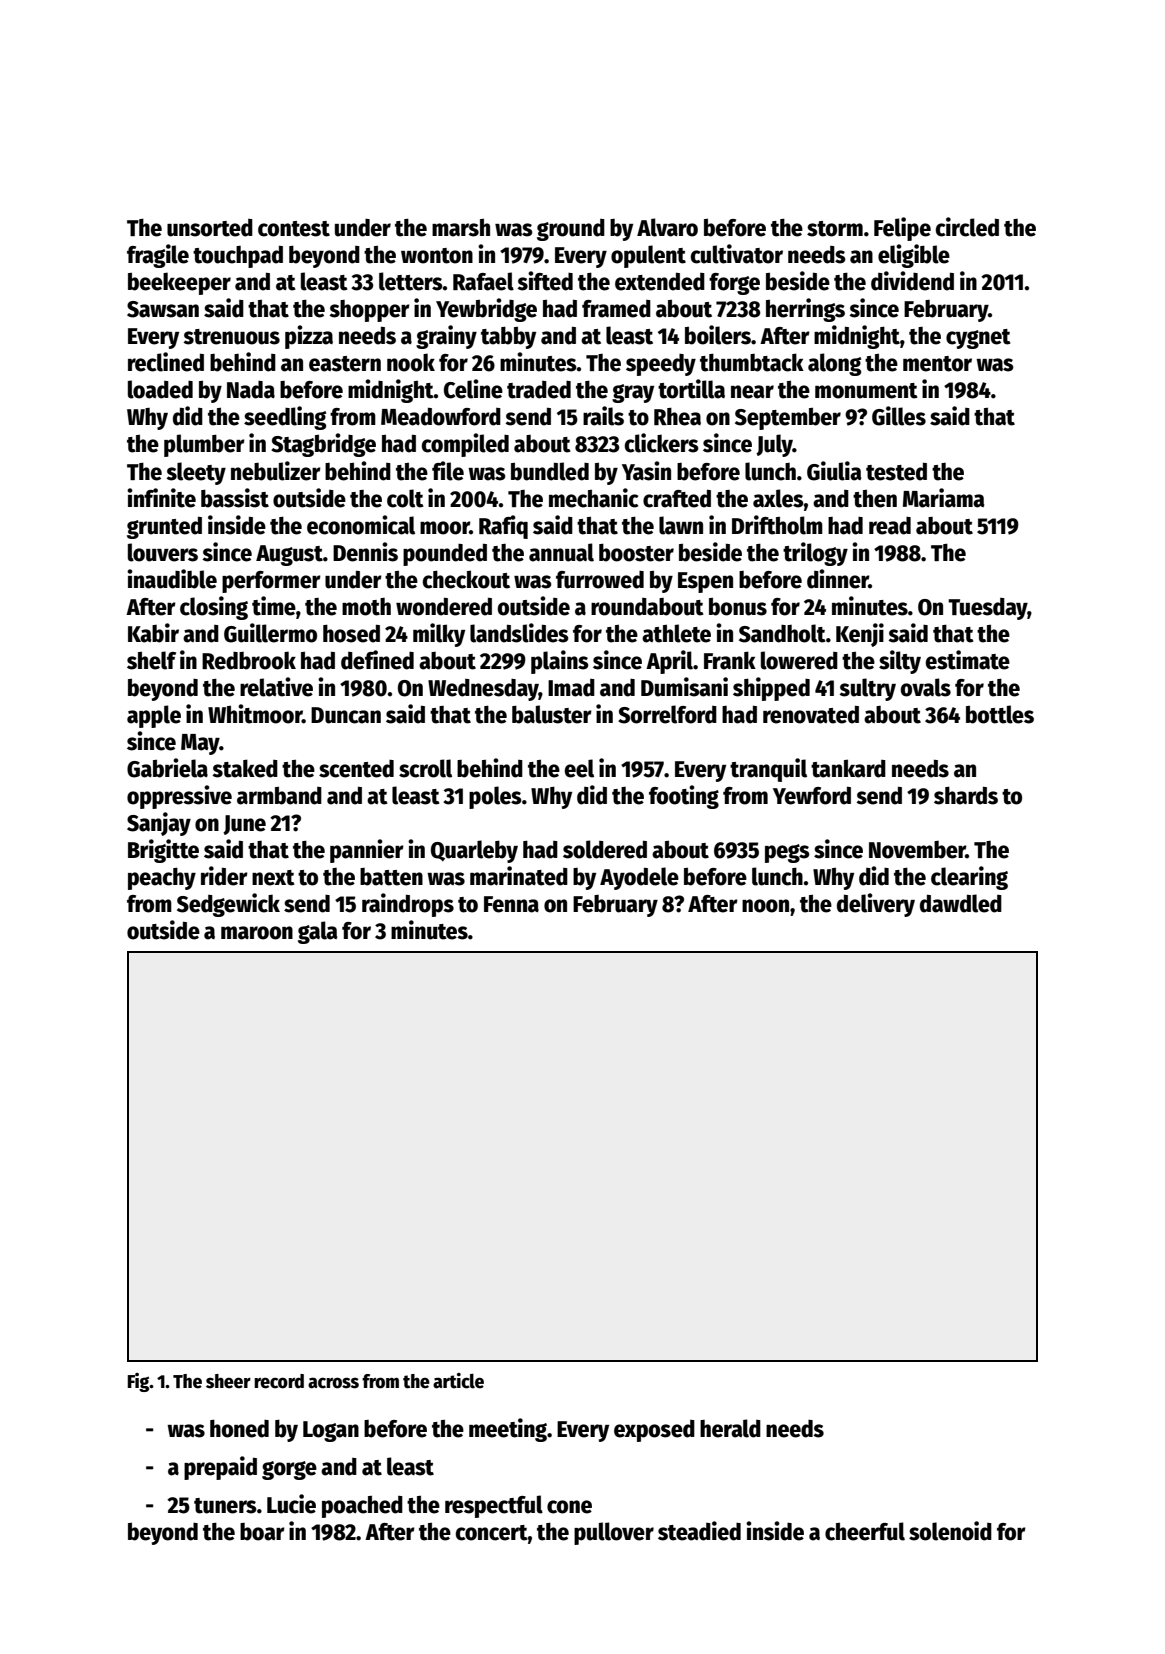 The height and width of the page is (1654, 1165). I want to click on loaded, so click(160, 389).
